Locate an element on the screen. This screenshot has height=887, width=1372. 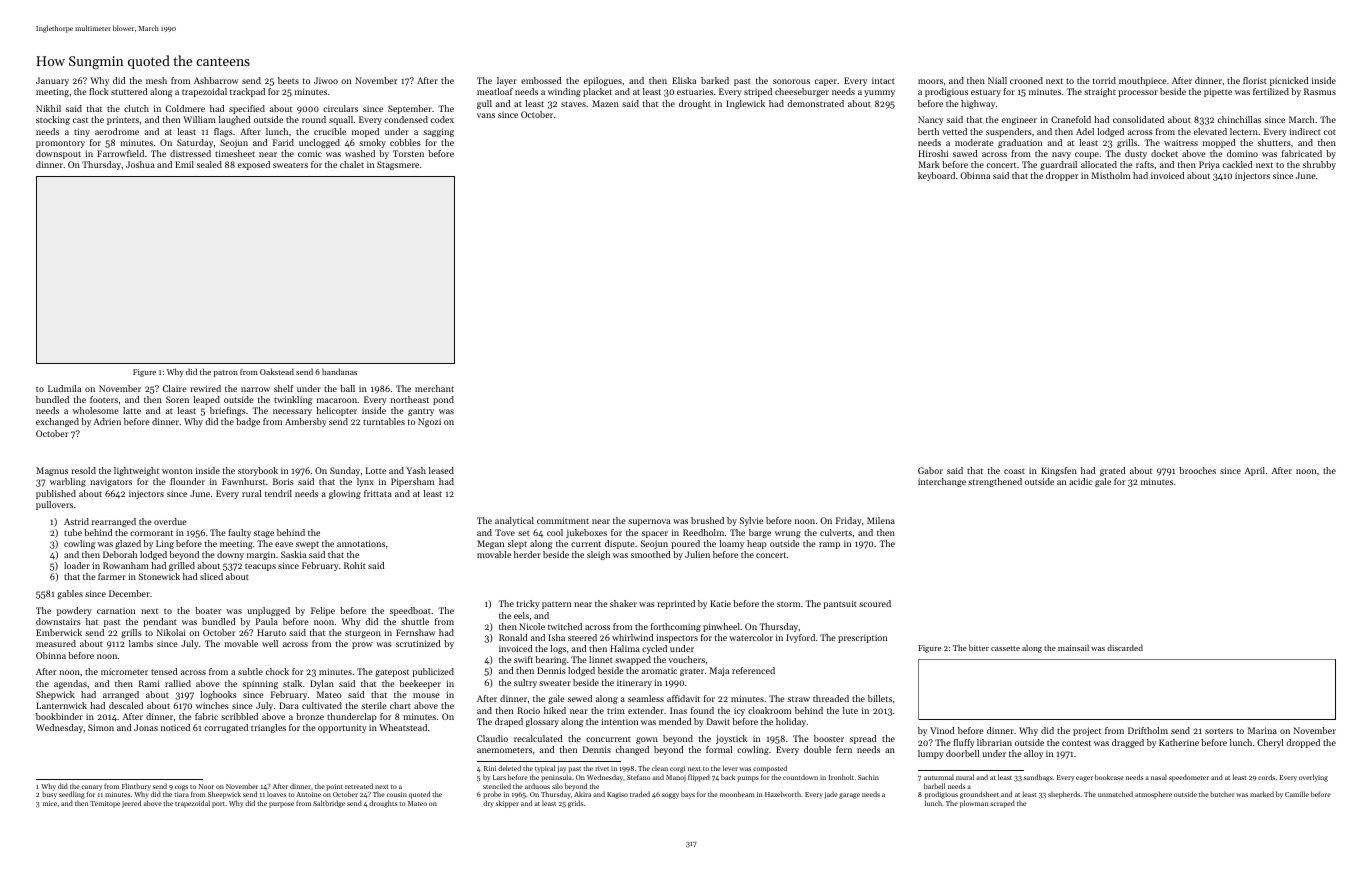
squall is located at coordinates (341, 120).
